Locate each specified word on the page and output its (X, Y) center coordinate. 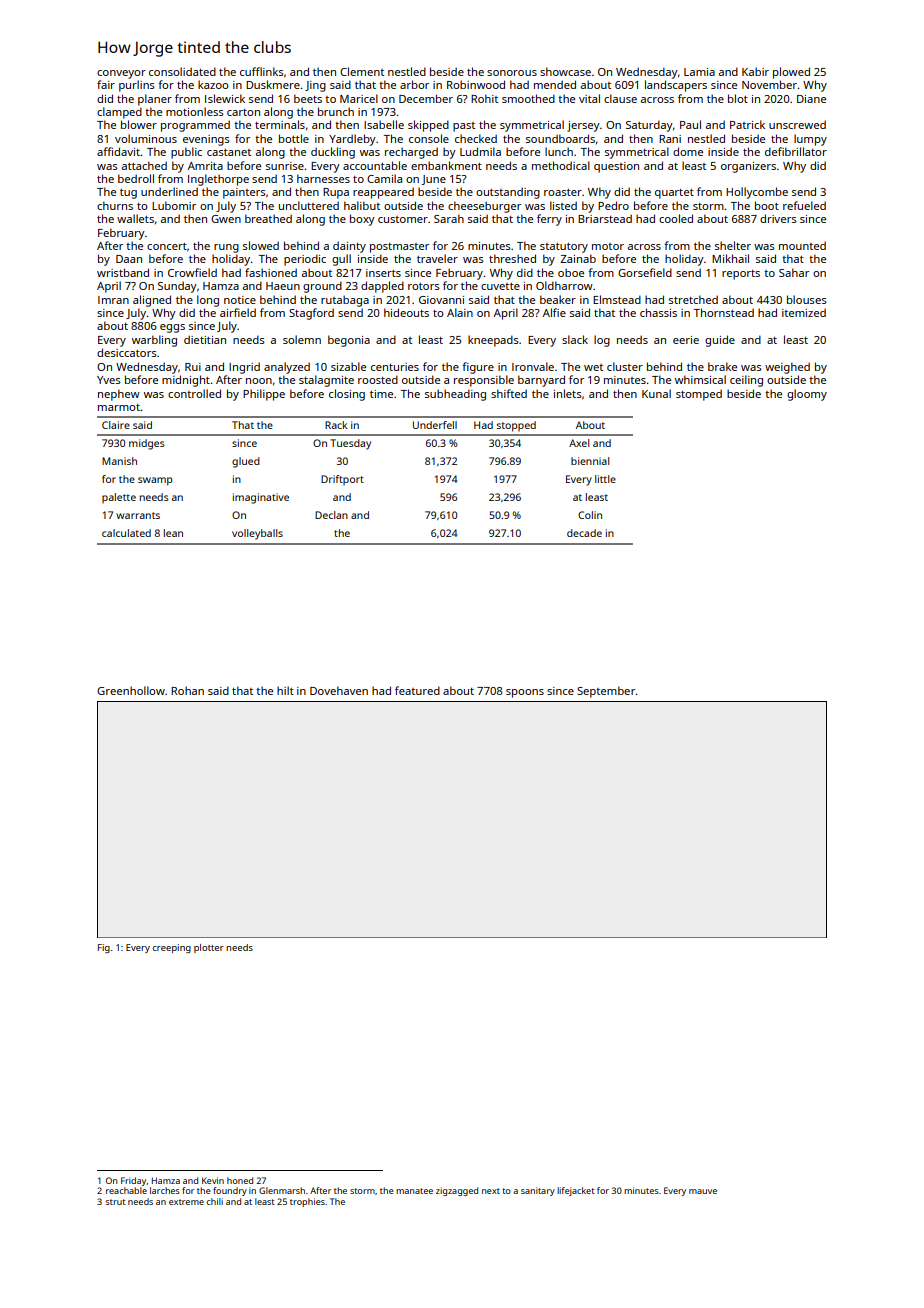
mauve (703, 1191)
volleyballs (257, 534)
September (606, 692)
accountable (375, 165)
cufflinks (262, 71)
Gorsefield (645, 272)
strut (115, 1202)
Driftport (342, 480)
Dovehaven (339, 690)
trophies (307, 1202)
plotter (209, 948)
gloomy (807, 395)
